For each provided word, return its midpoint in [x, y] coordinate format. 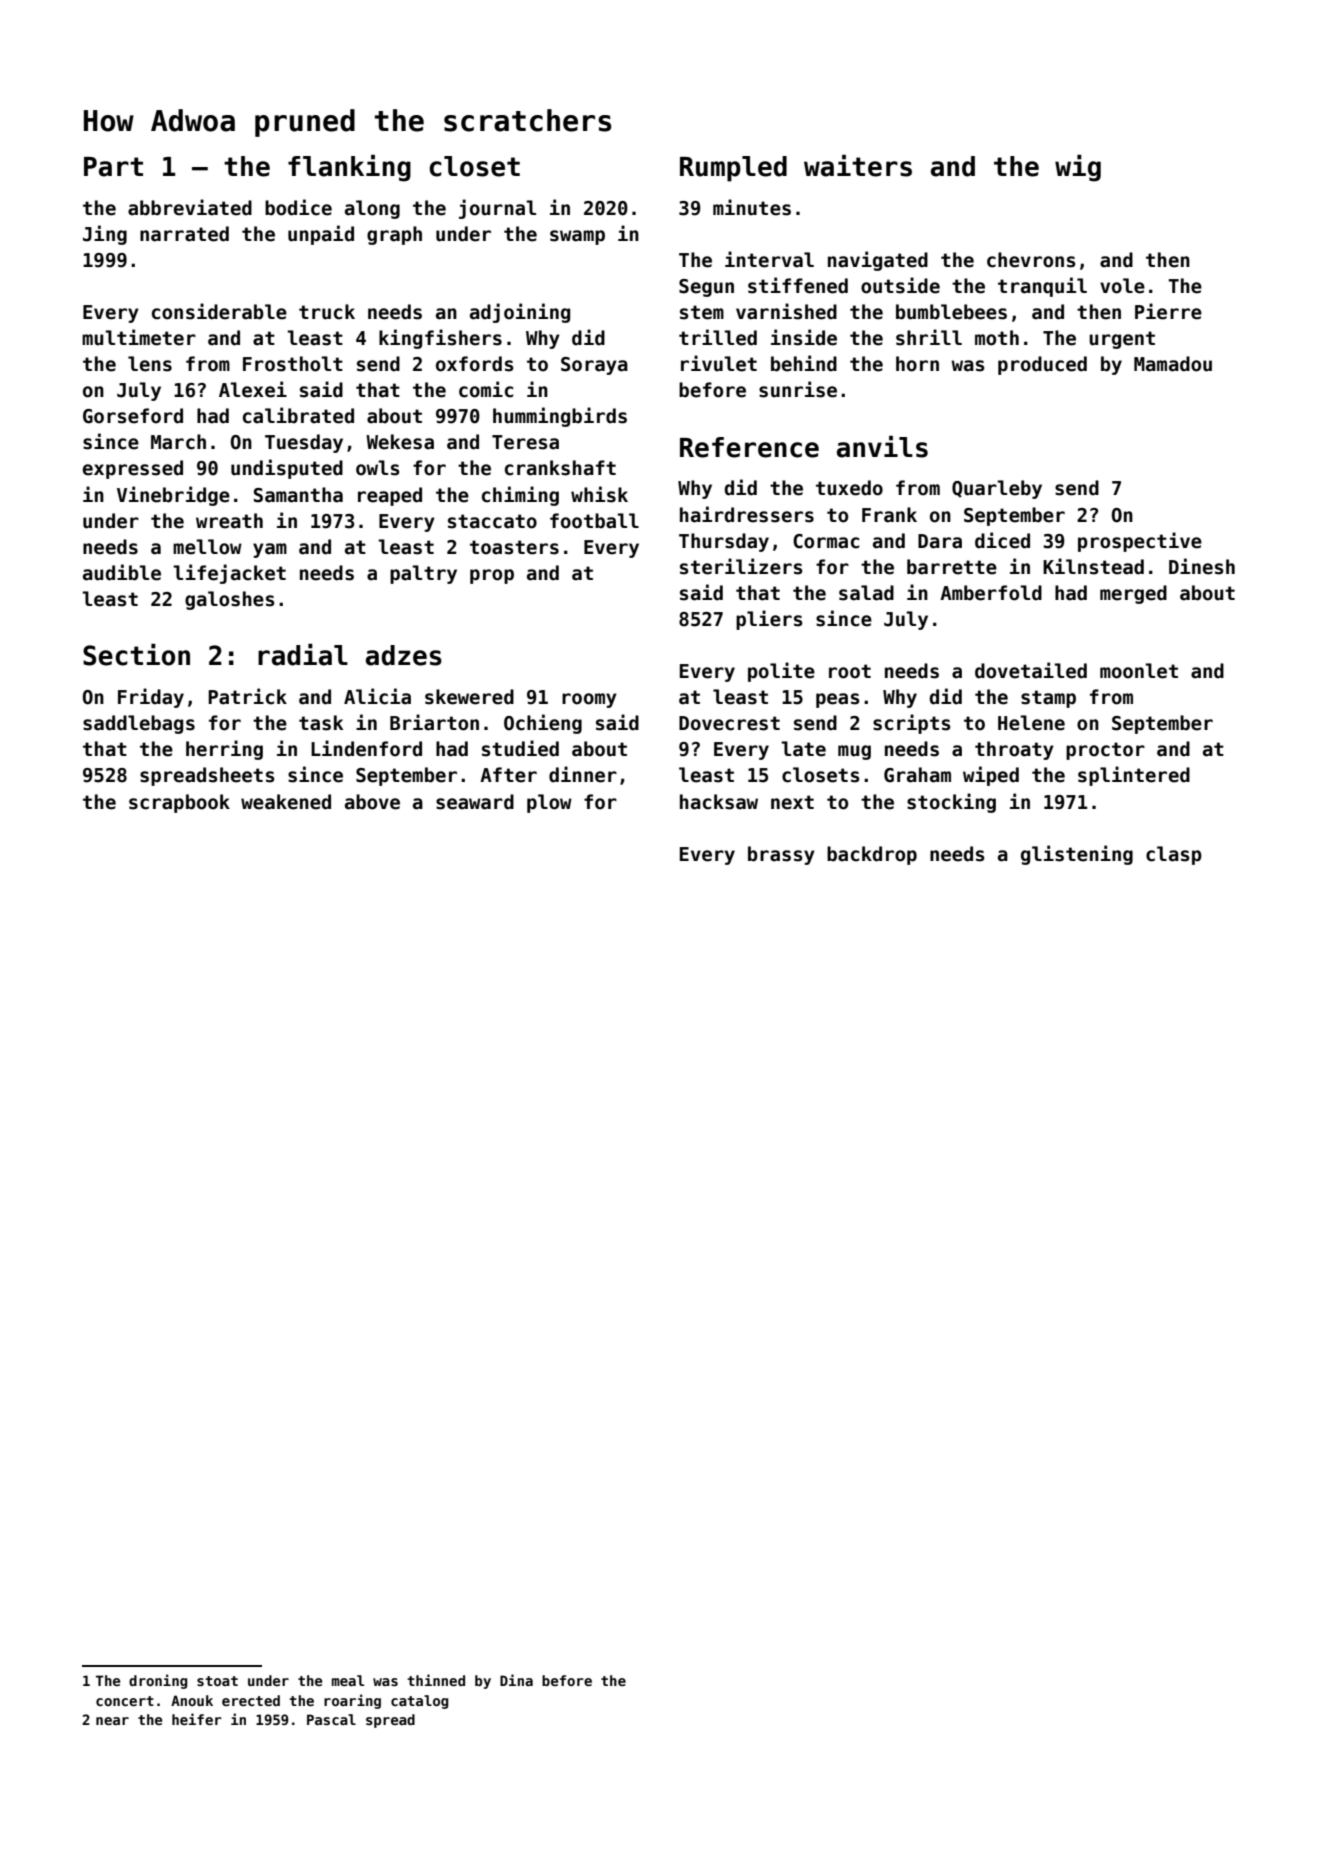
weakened [286, 802]
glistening [1077, 855]
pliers [769, 620]
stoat [217, 1681]
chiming [520, 496]
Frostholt [293, 364]
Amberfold [991, 593]
